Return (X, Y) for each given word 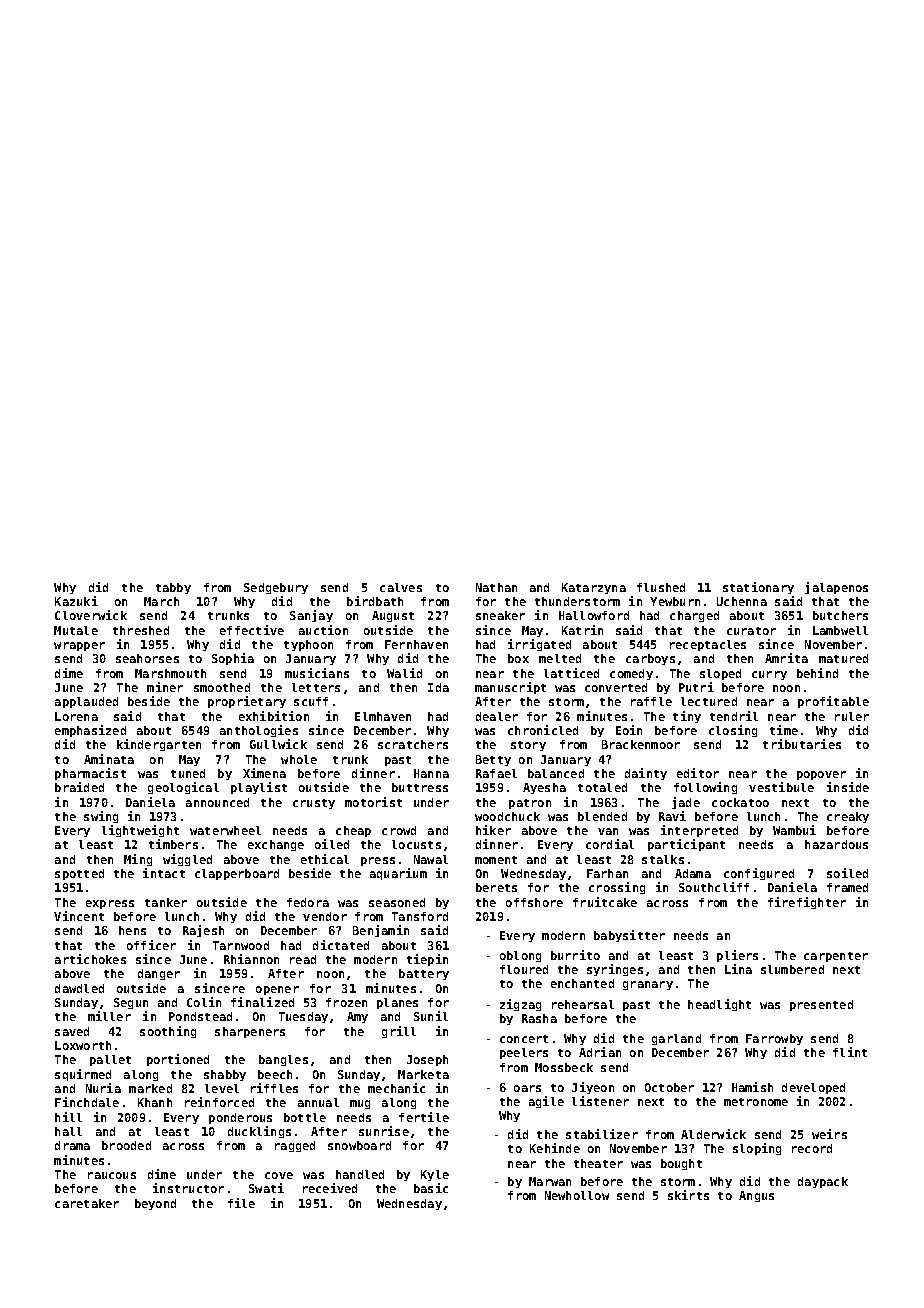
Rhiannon (251, 959)
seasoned (397, 902)
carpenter (836, 957)
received (330, 1188)
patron (530, 804)
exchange (276, 845)
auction (323, 630)
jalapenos (836, 588)
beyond (155, 1204)
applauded (86, 702)
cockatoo (740, 802)
